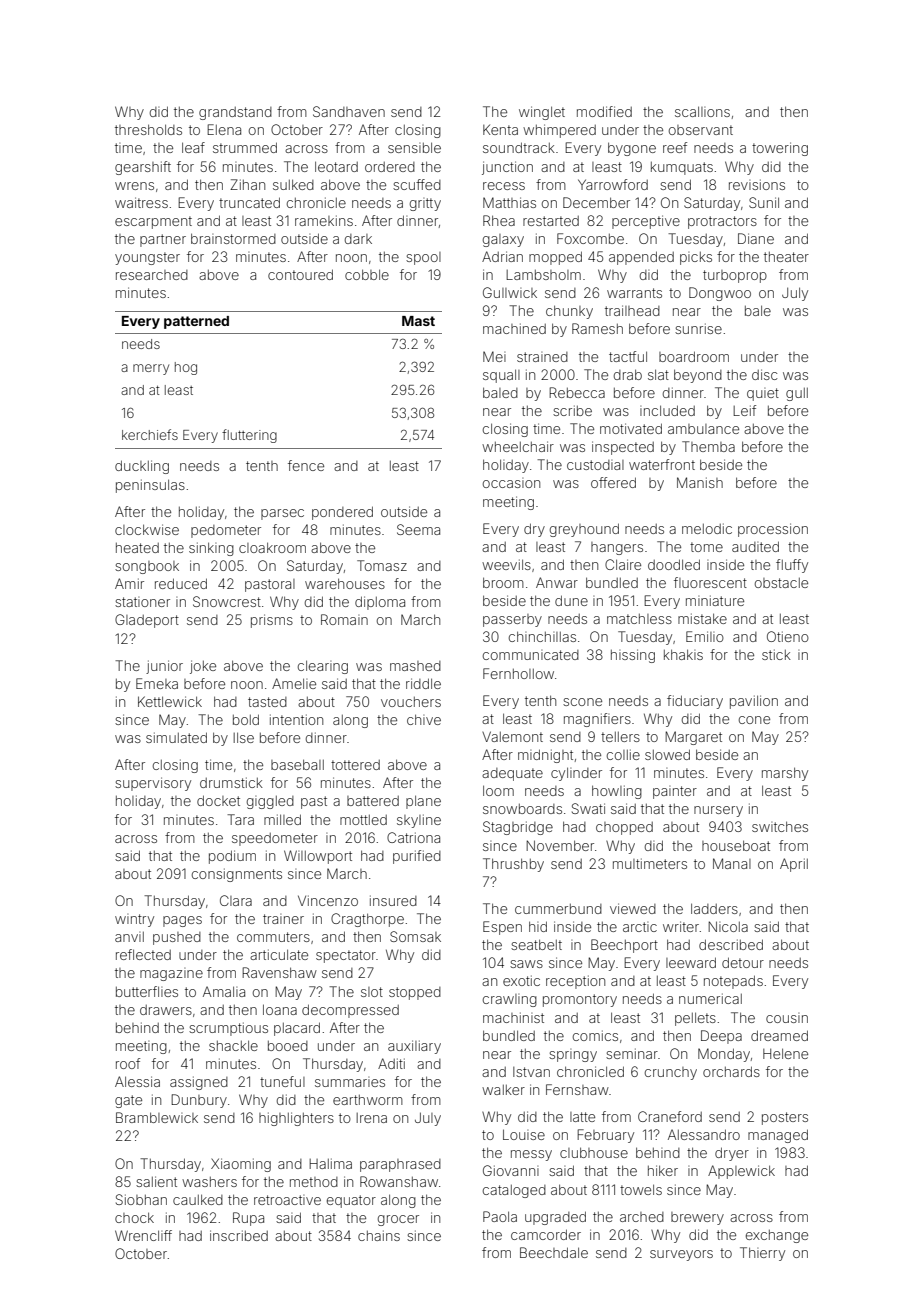  Describe the element at coordinates (786, 257) in the screenshot. I see `theater` at that location.
